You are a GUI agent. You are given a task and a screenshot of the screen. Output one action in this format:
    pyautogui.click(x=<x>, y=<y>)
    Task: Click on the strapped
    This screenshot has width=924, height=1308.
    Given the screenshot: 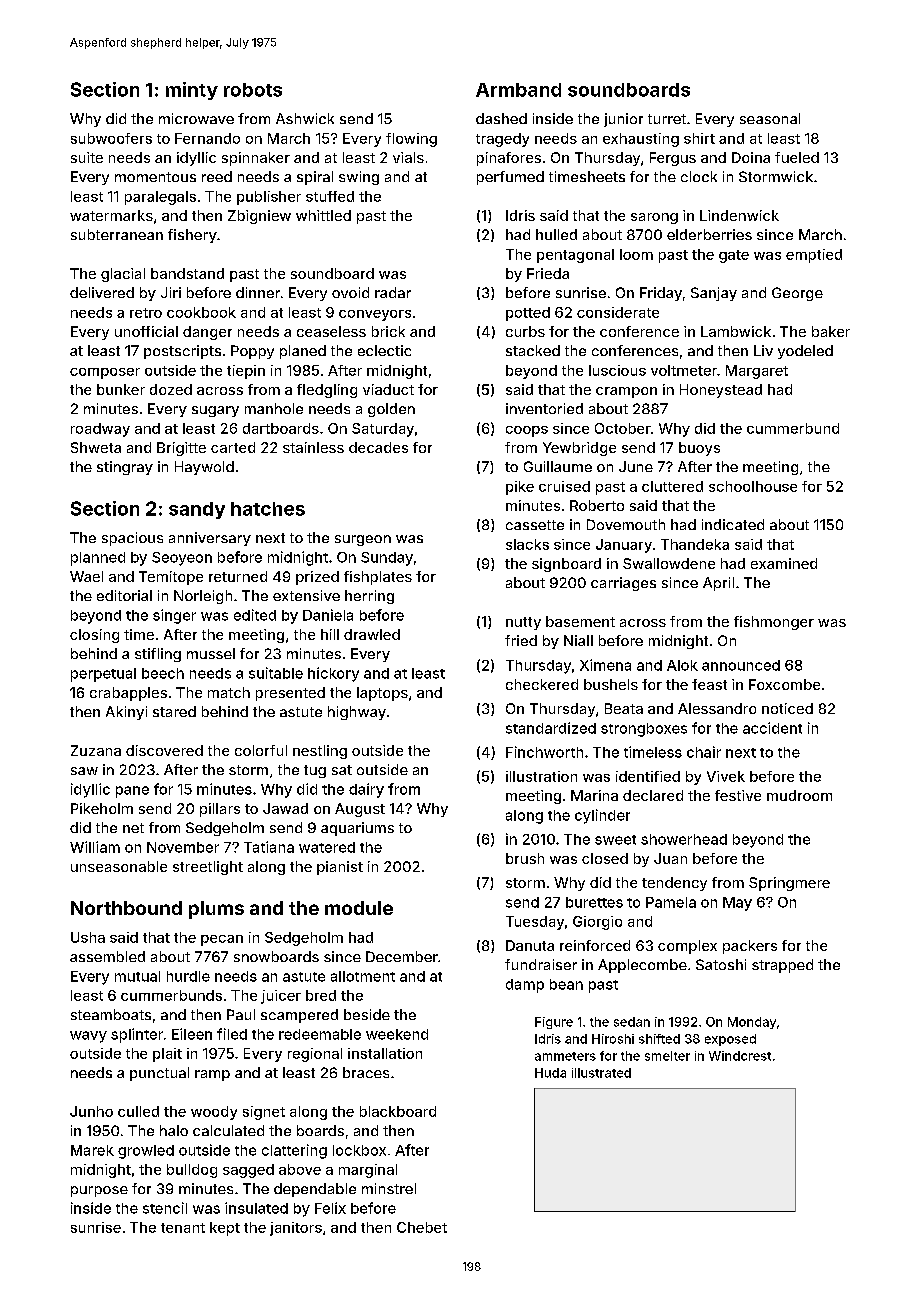 What is the action you would take?
    pyautogui.click(x=782, y=966)
